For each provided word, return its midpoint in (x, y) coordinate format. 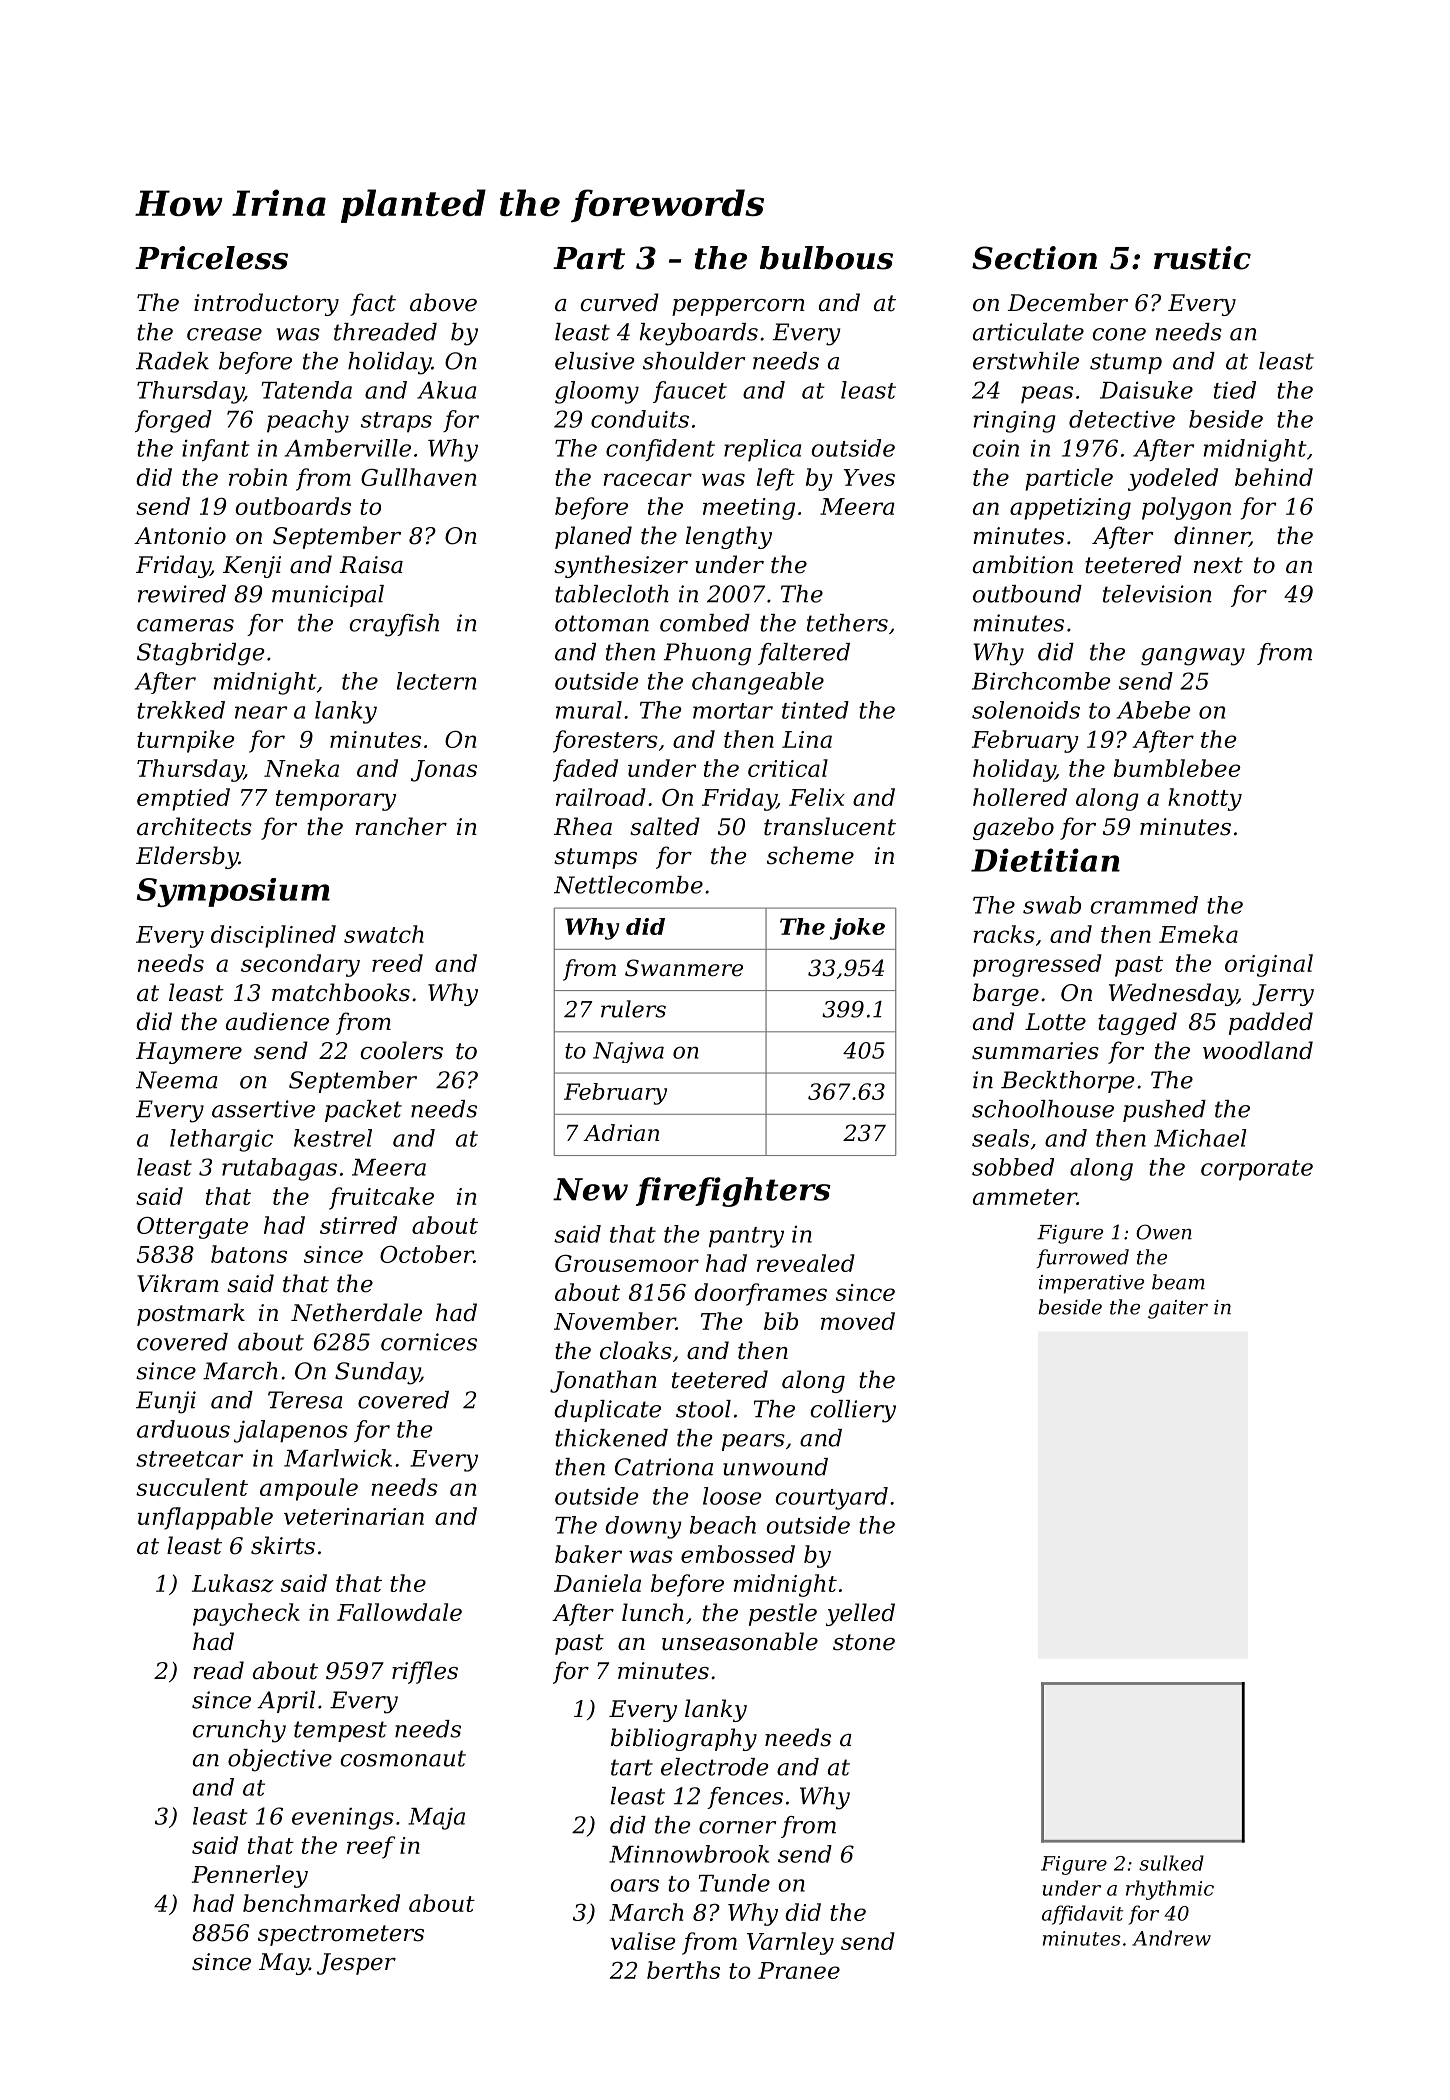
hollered (1020, 797)
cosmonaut (403, 1758)
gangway (1193, 657)
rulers (633, 1009)
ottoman (602, 623)
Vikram (178, 1283)
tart (632, 1767)
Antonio (180, 536)
